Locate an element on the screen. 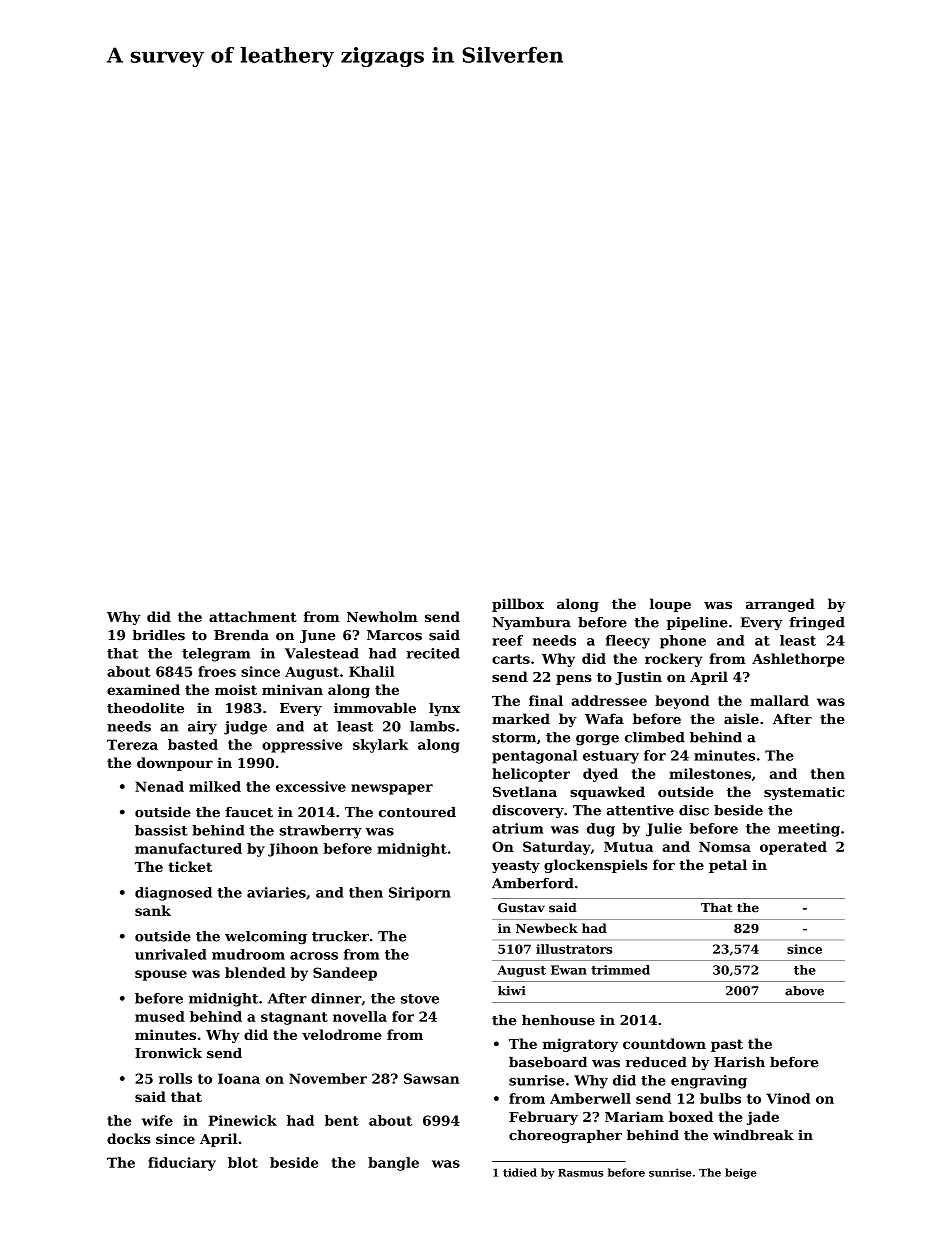 The width and height of the screenshot is (952, 1233). Julie is located at coordinates (664, 830).
